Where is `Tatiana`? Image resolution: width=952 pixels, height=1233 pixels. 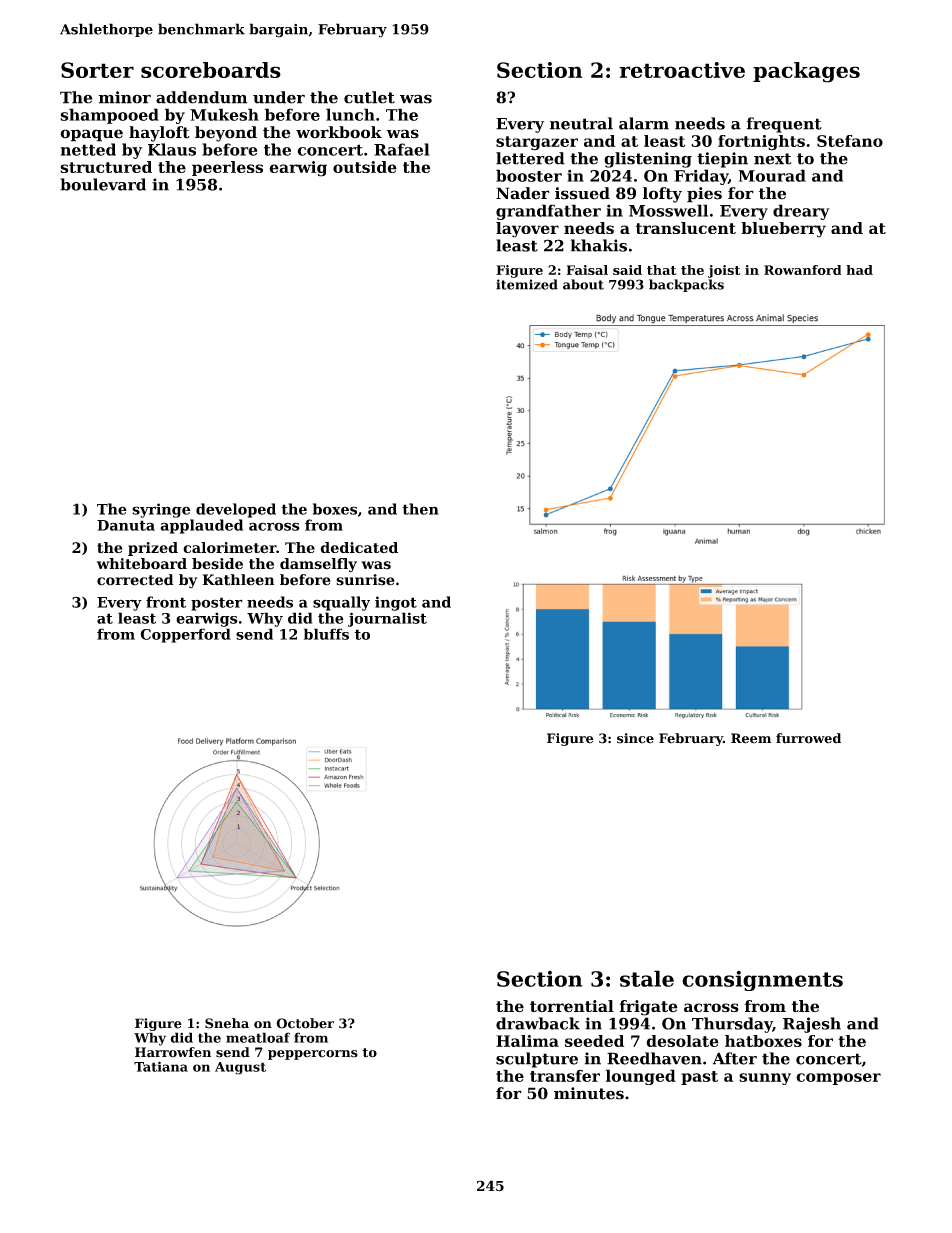 Tatiana is located at coordinates (161, 1066).
